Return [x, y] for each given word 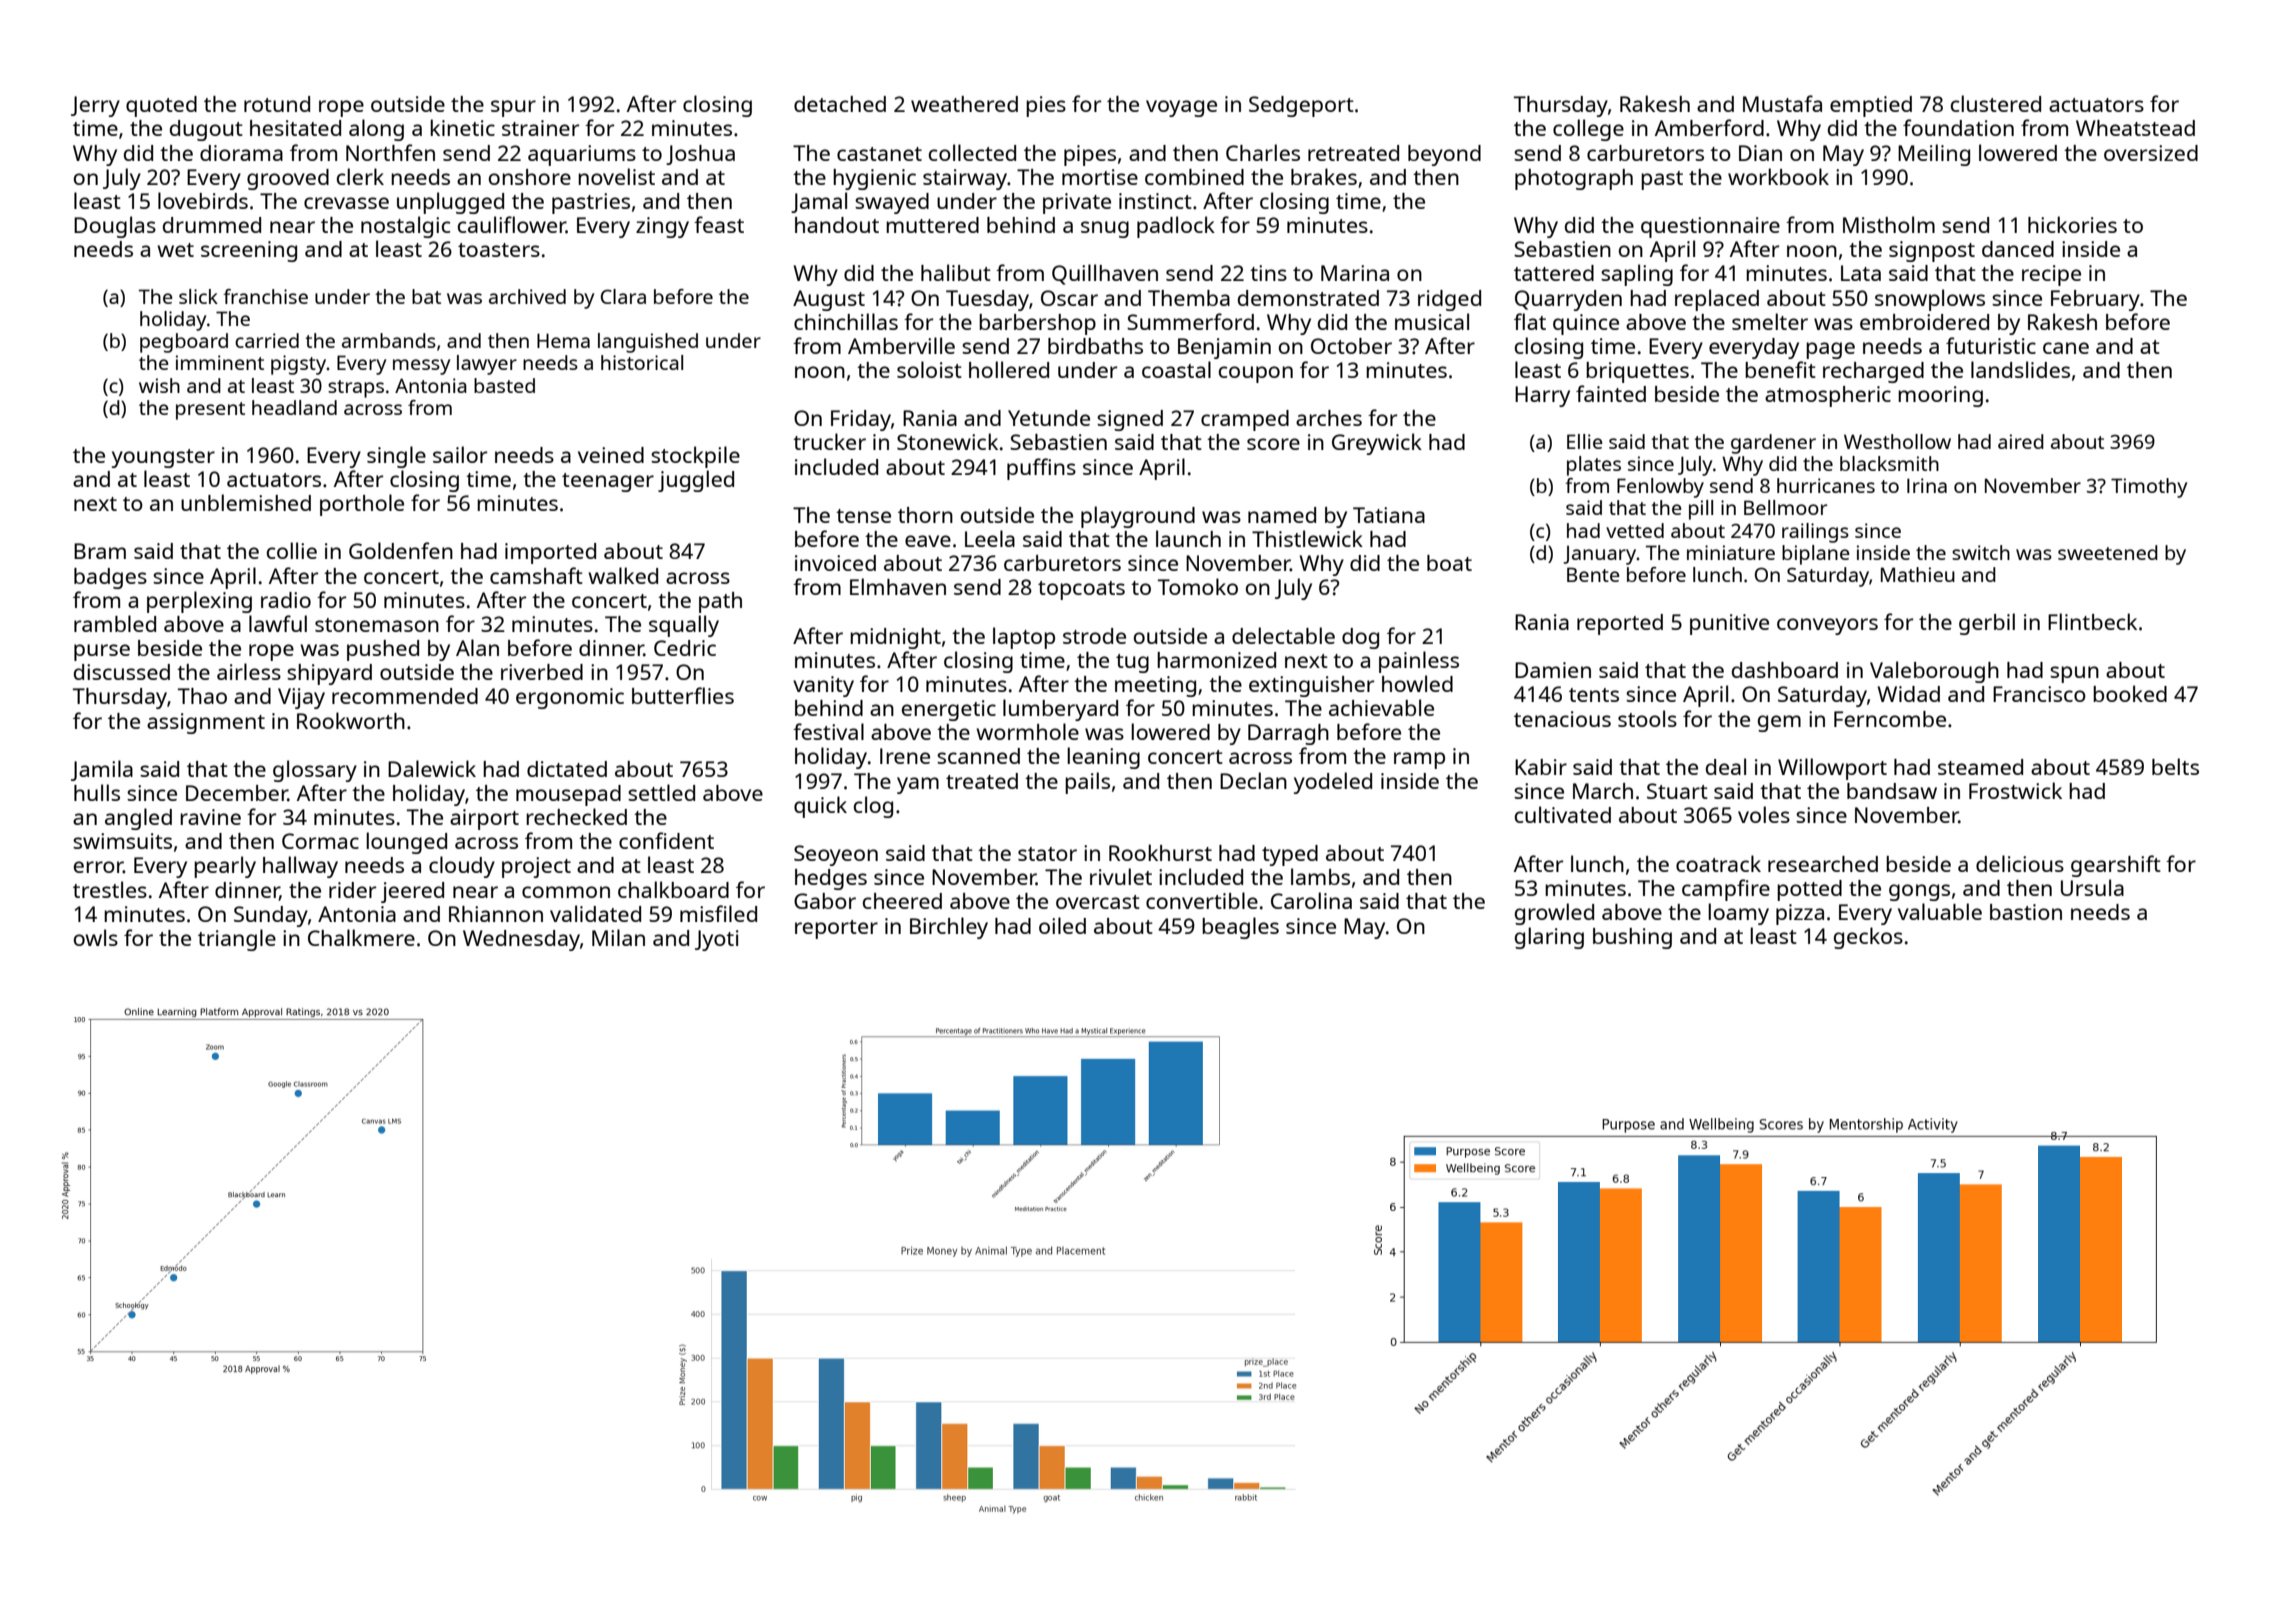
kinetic [462, 127]
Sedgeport [1301, 106]
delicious [2020, 863]
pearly [225, 867]
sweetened [2108, 552]
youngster [163, 458]
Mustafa [1782, 103]
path [720, 602]
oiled [1062, 925]
